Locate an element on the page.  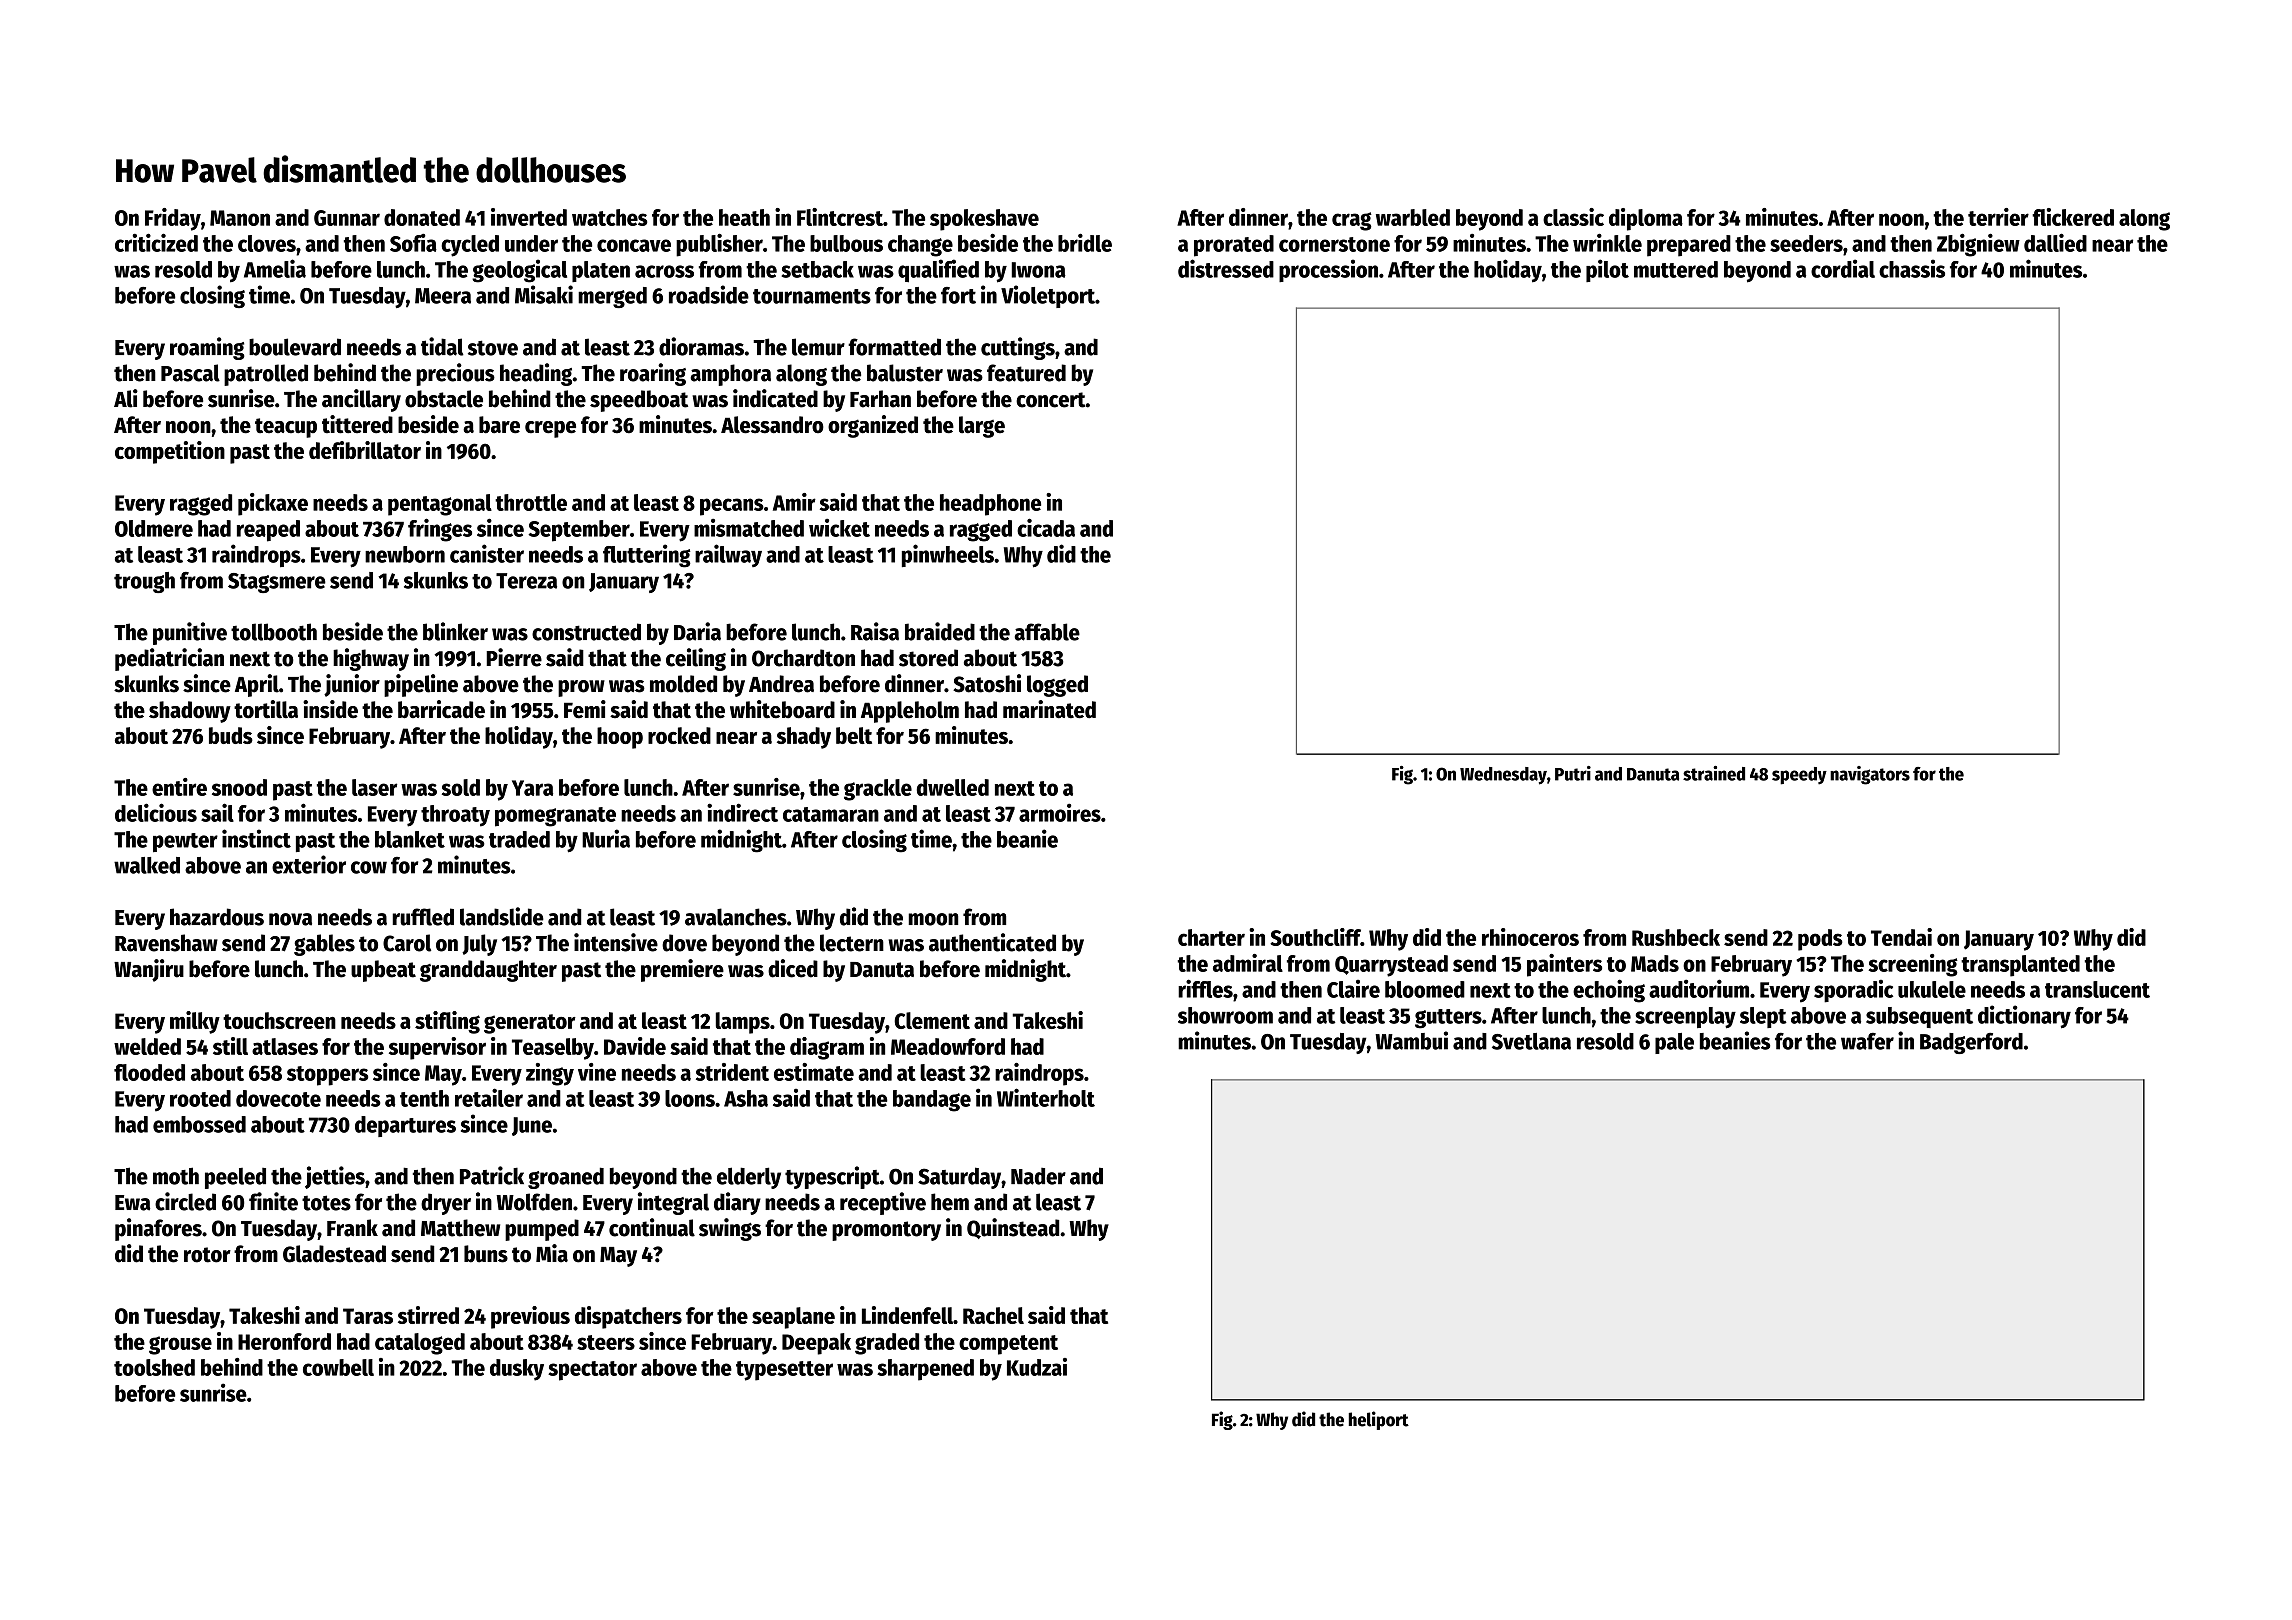
Flintcrest is located at coordinates (840, 217).
